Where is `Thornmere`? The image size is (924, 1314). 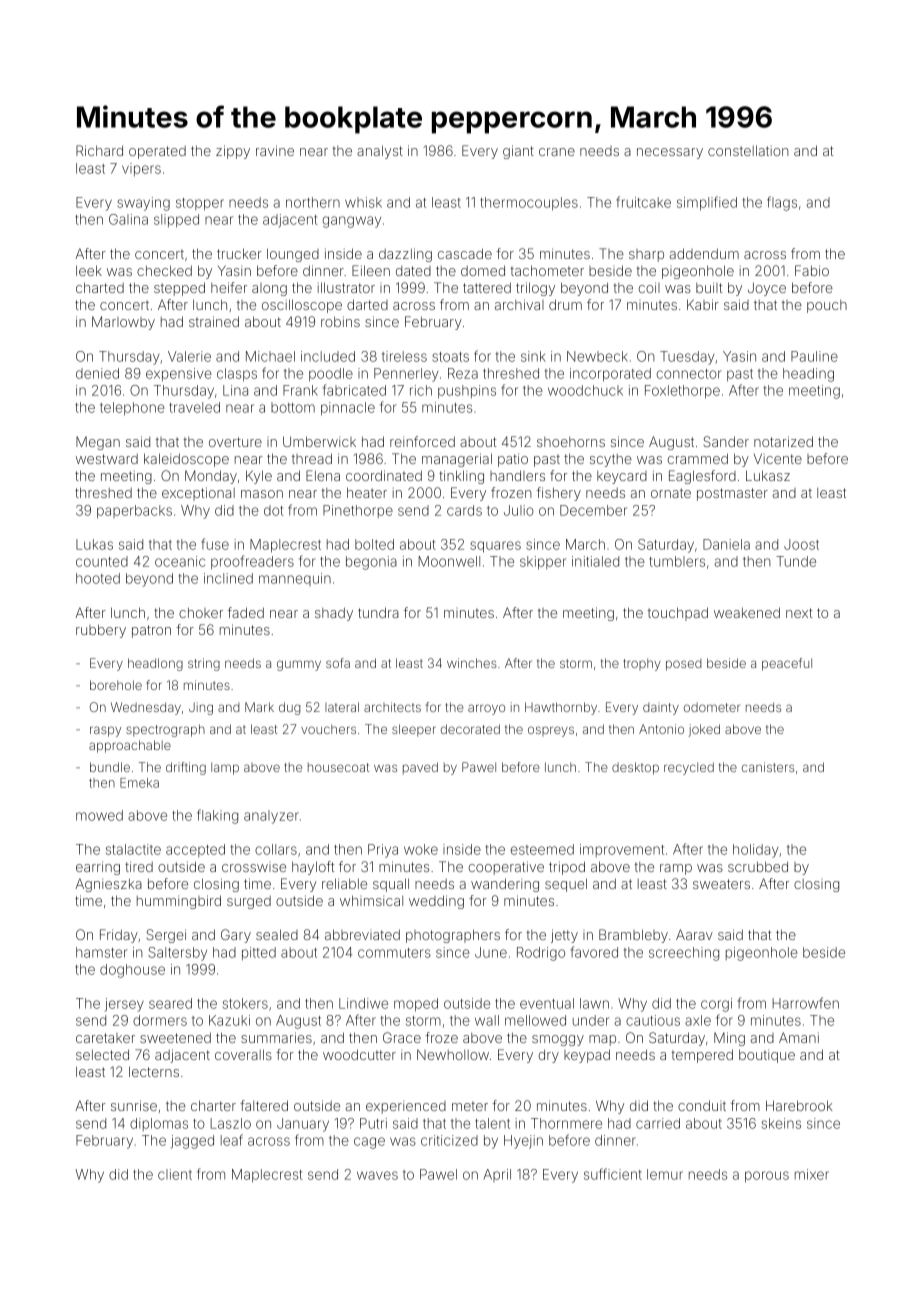
Thornmere is located at coordinates (566, 1123).
